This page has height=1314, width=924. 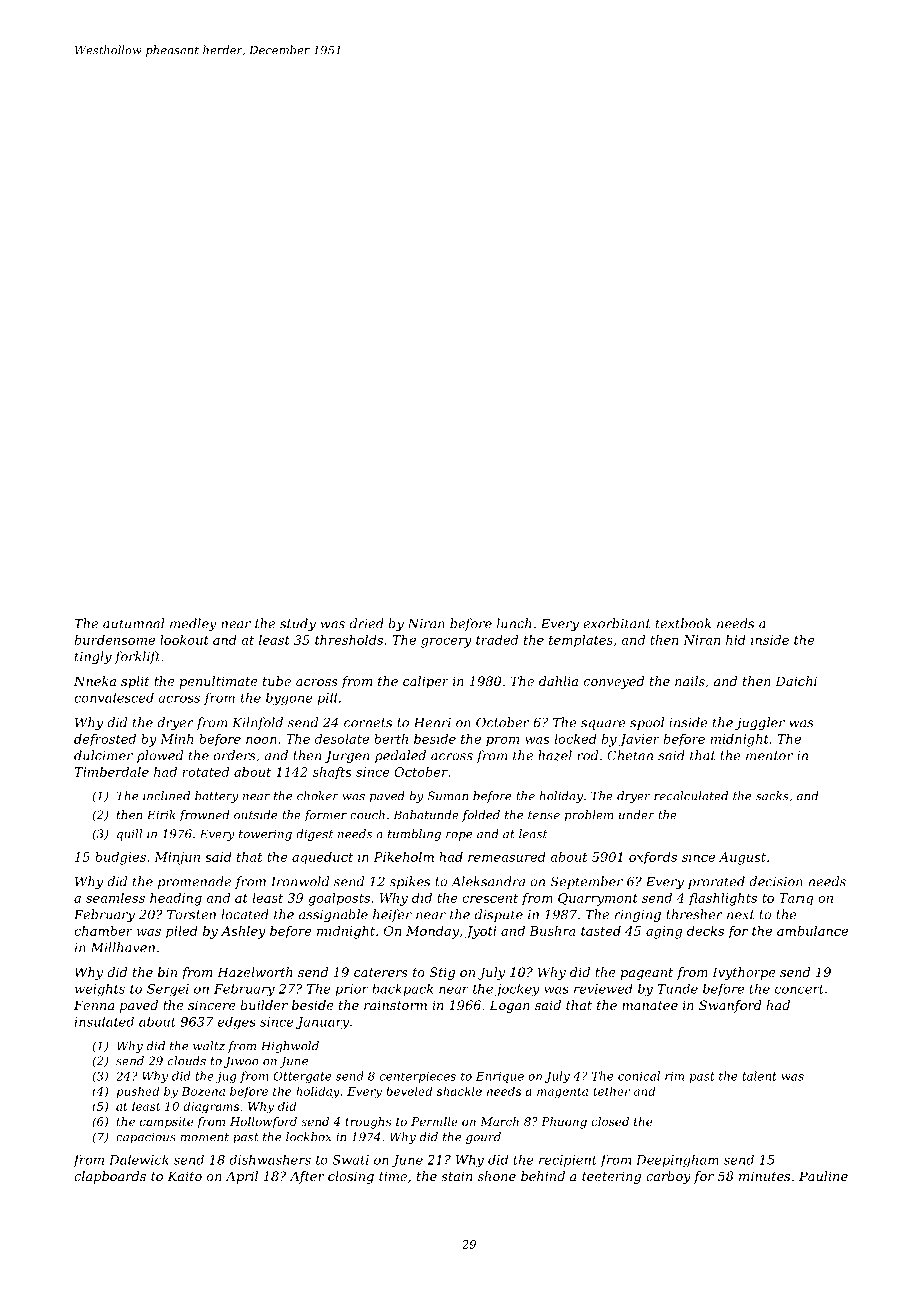 I want to click on berth, so click(x=391, y=739).
